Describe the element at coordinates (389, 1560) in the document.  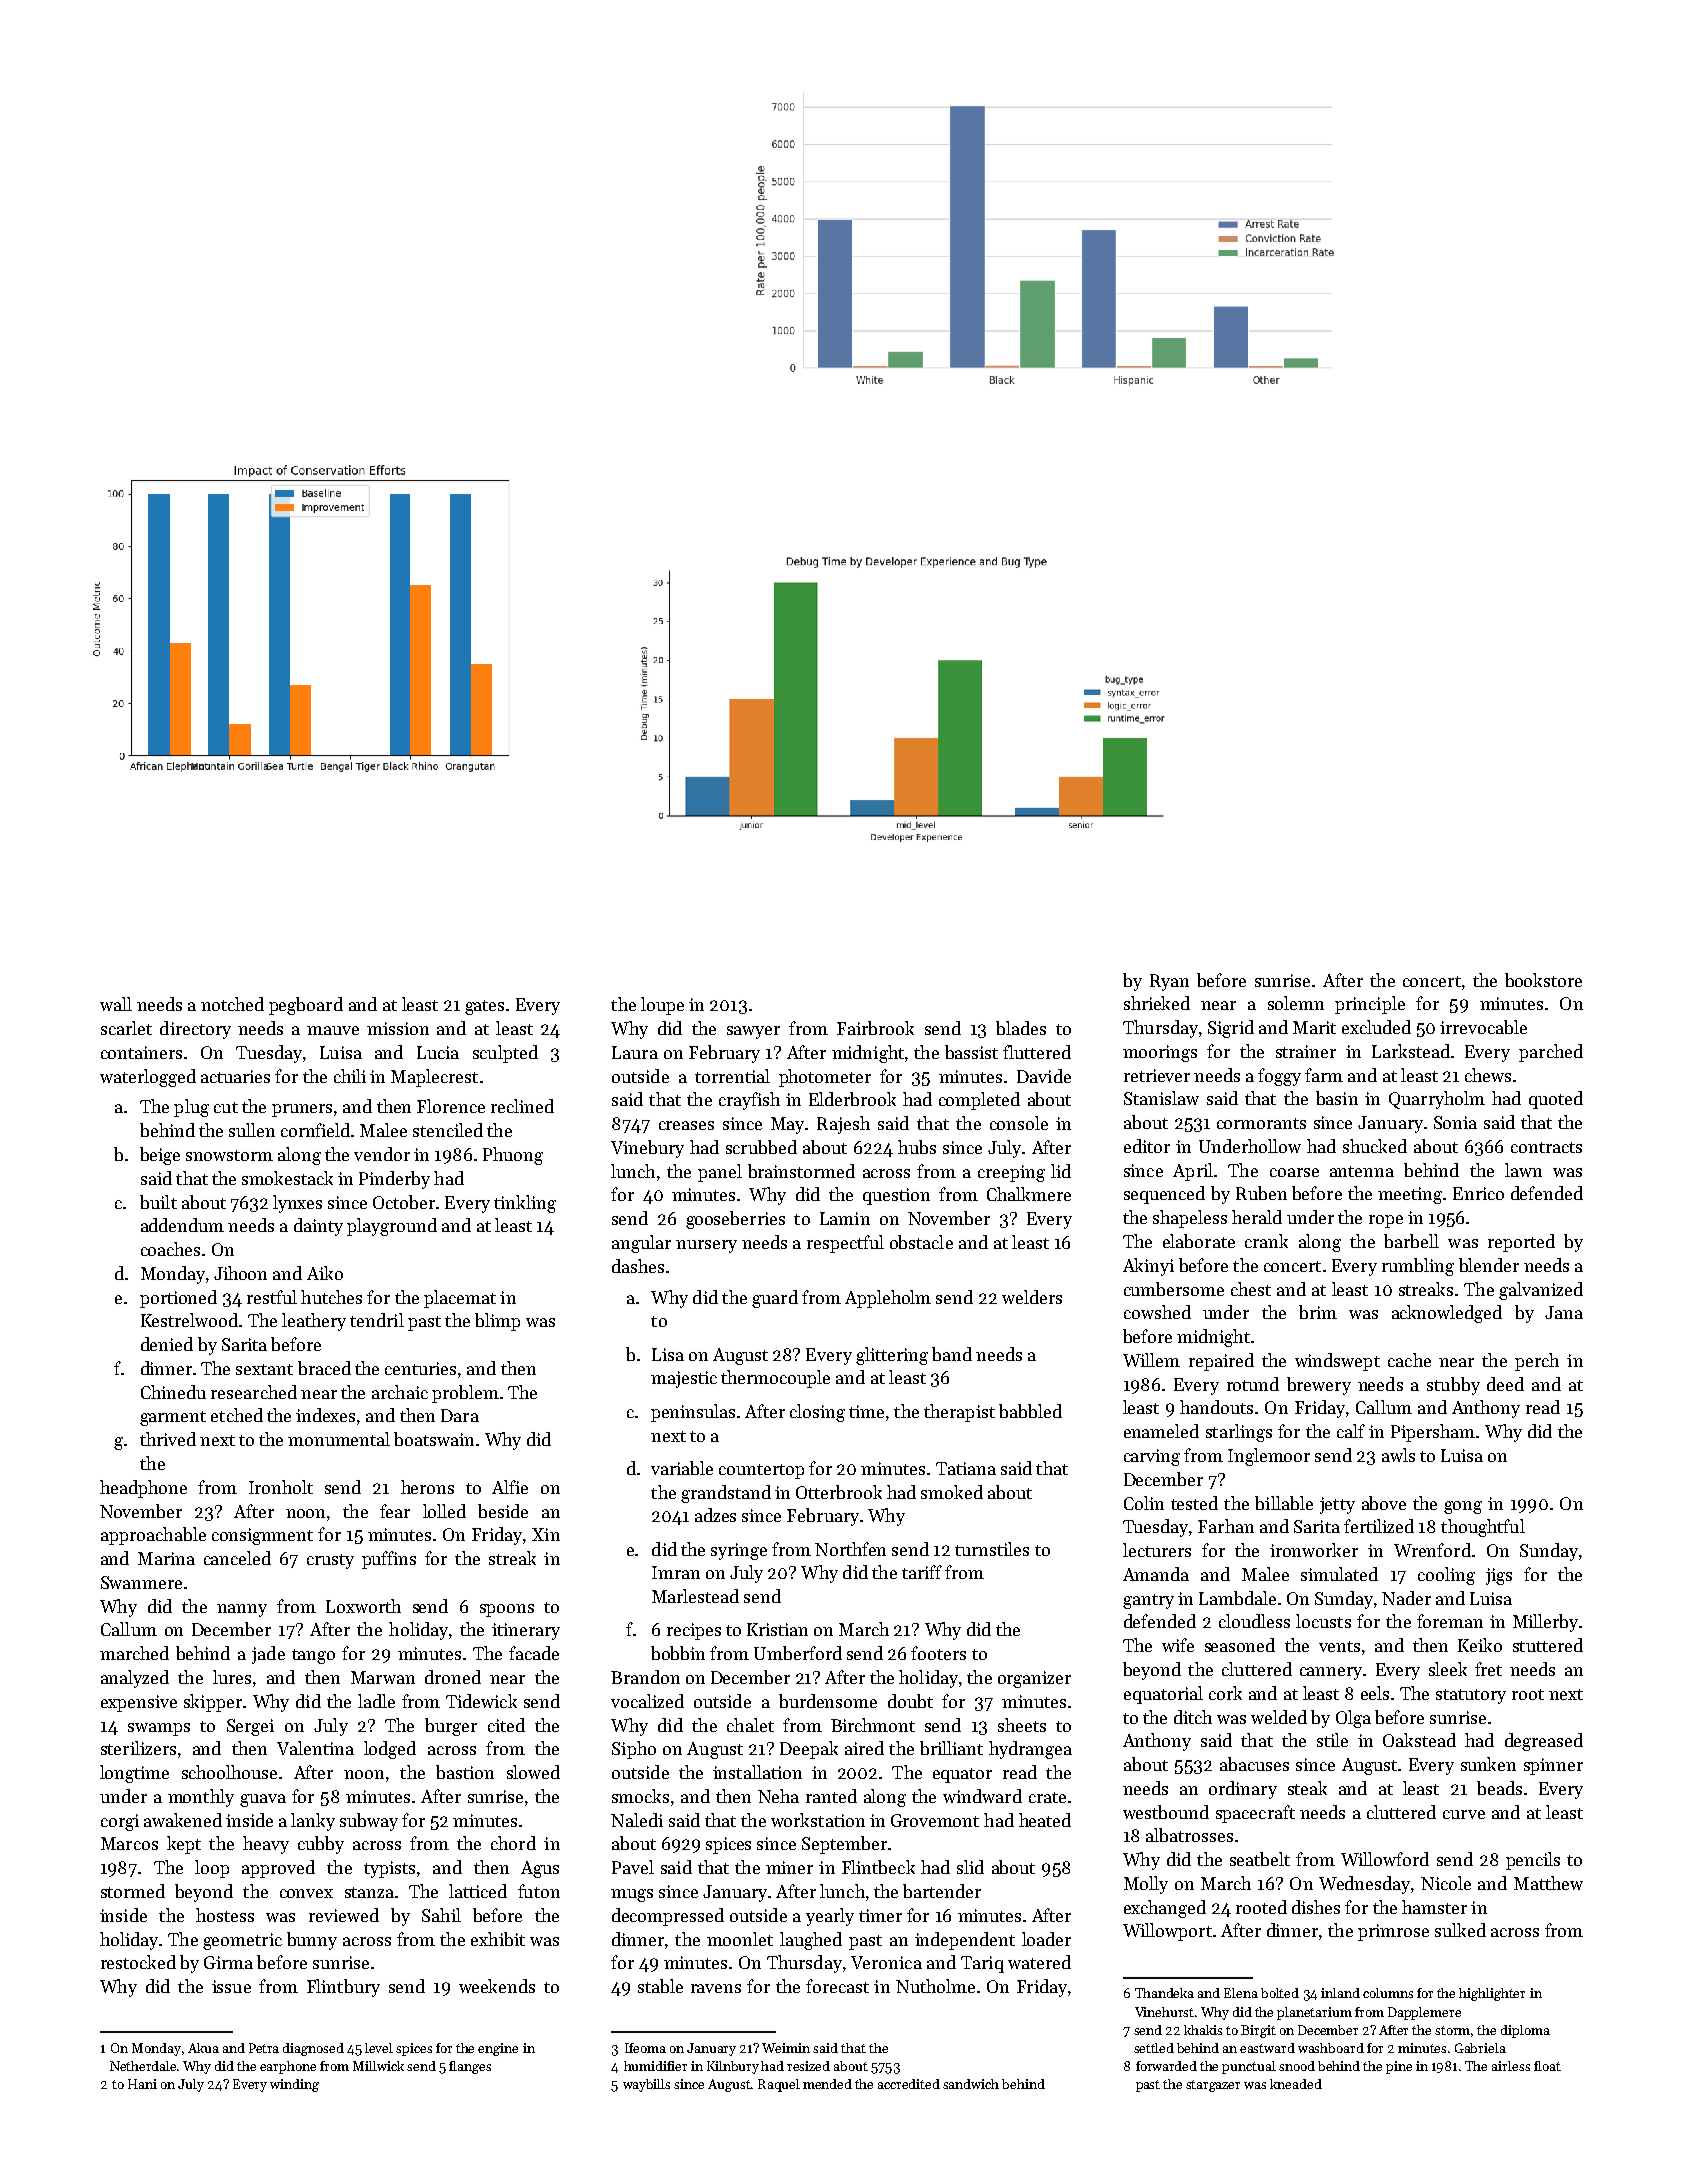
I see `puffins` at that location.
